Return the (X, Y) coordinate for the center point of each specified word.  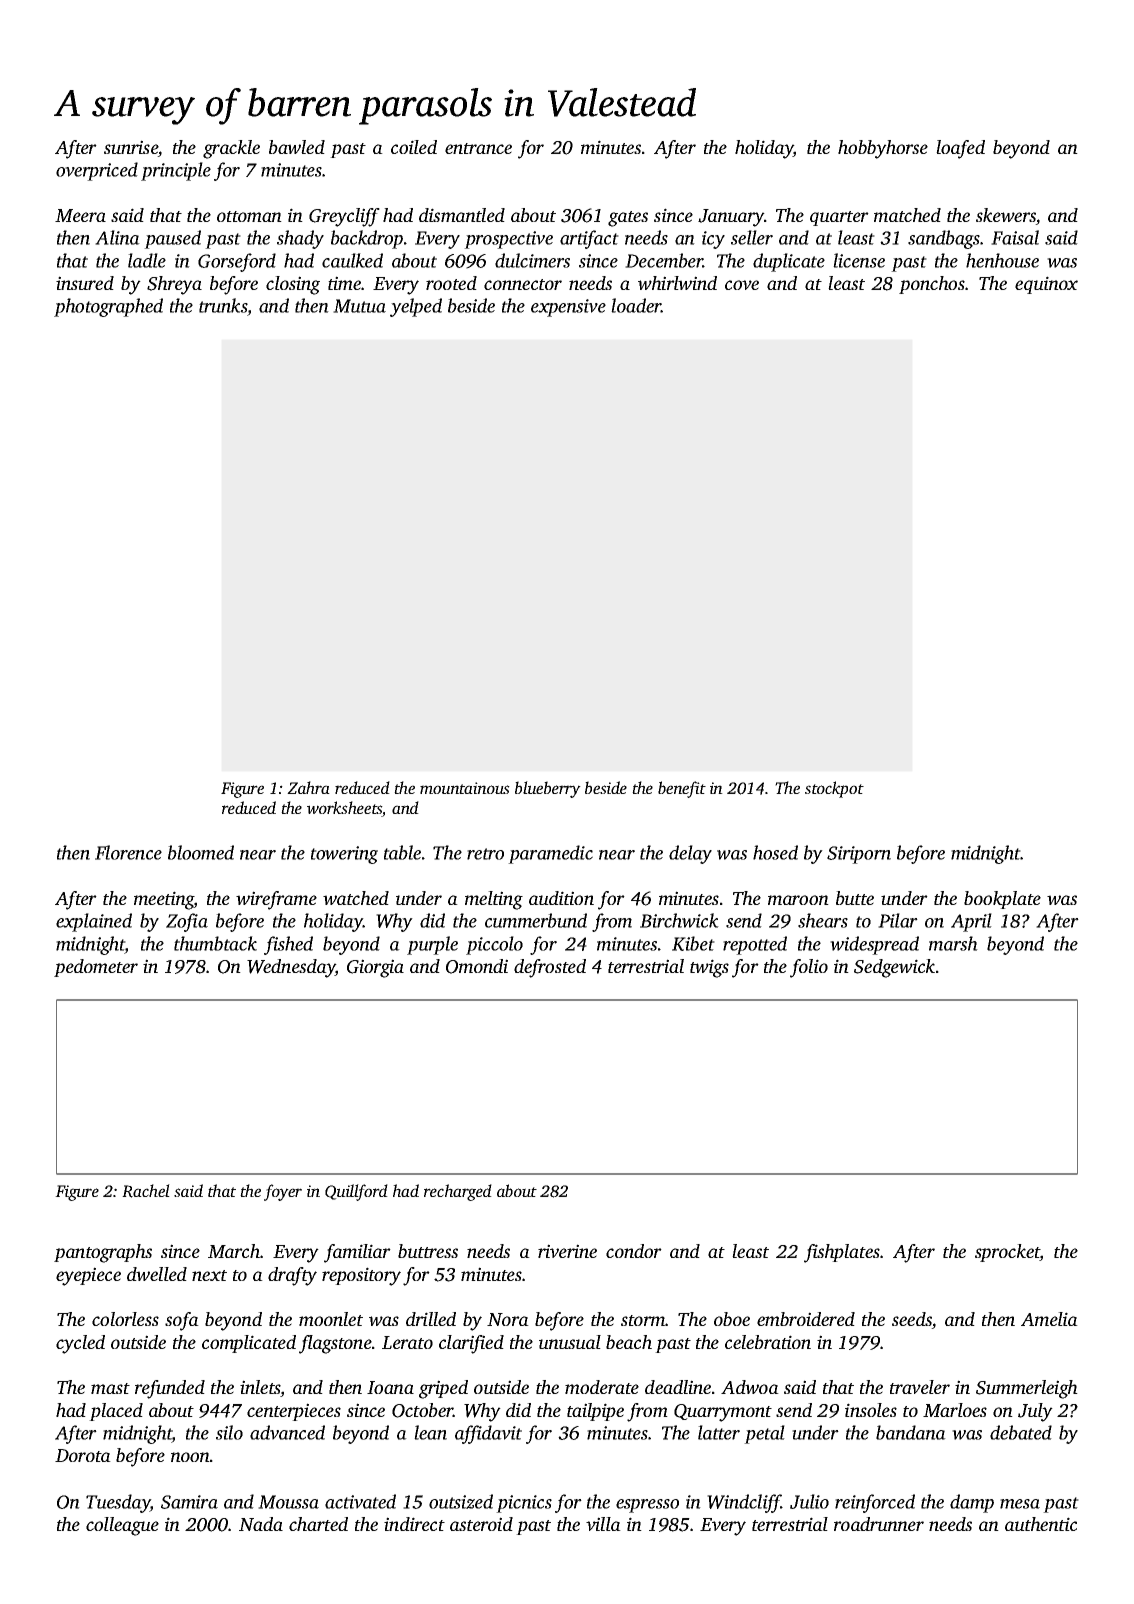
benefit (682, 789)
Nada (261, 1524)
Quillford (356, 1192)
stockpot (834, 789)
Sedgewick (894, 968)
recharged (458, 1192)
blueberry (548, 789)
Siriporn (859, 855)
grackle (231, 149)
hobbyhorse (883, 149)
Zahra (308, 787)
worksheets (344, 809)
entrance (478, 148)
